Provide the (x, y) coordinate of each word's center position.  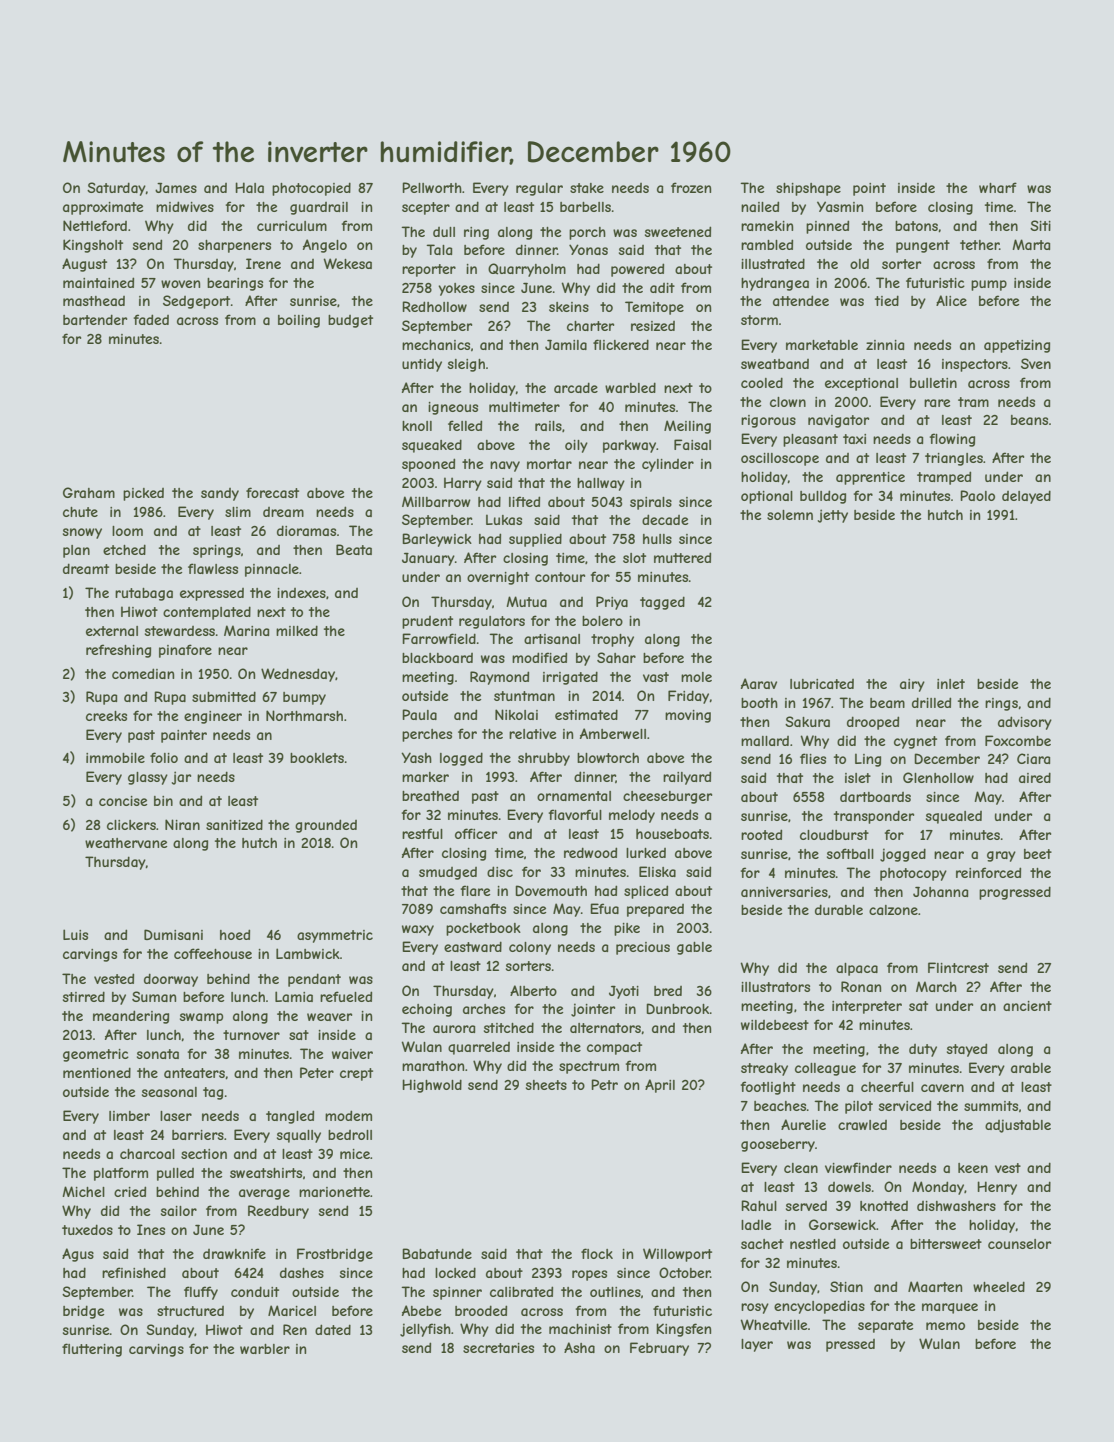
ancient (1027, 1006)
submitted (224, 696)
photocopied (311, 189)
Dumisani (173, 934)
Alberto (533, 990)
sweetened (678, 231)
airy (912, 685)
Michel (83, 1191)
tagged (662, 603)
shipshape (808, 189)
